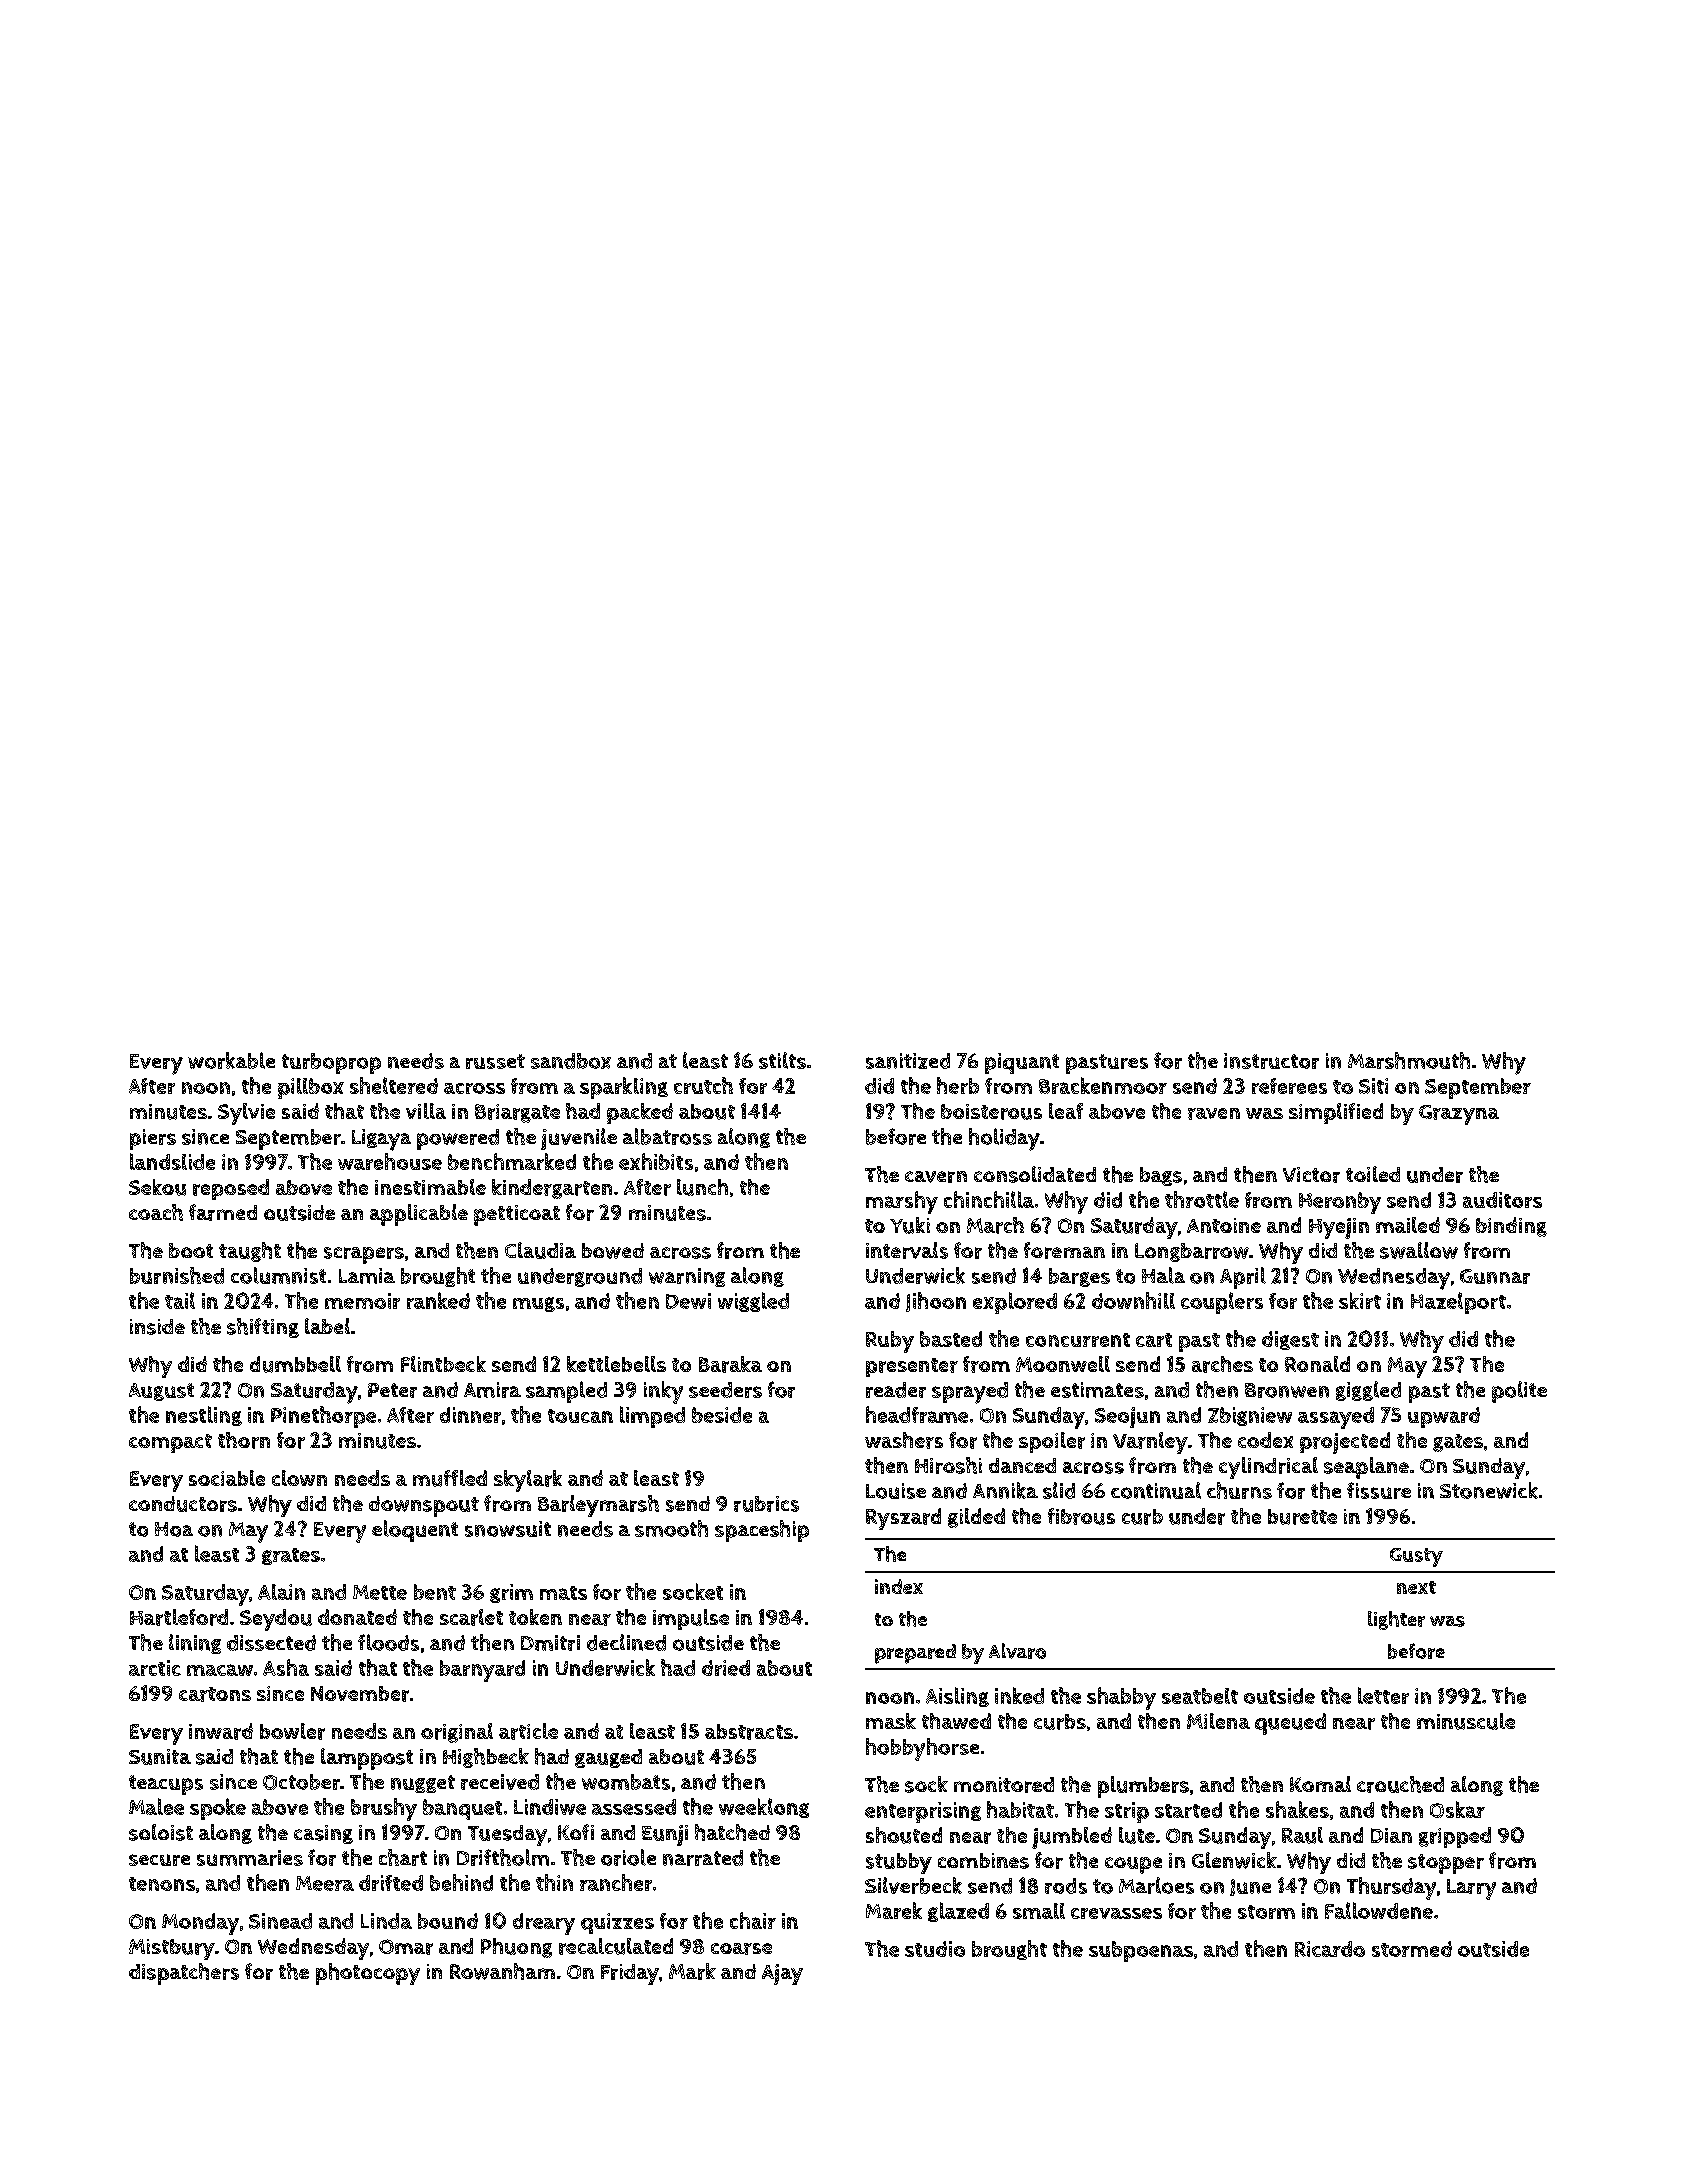  I want to click on behind, so click(461, 1882).
